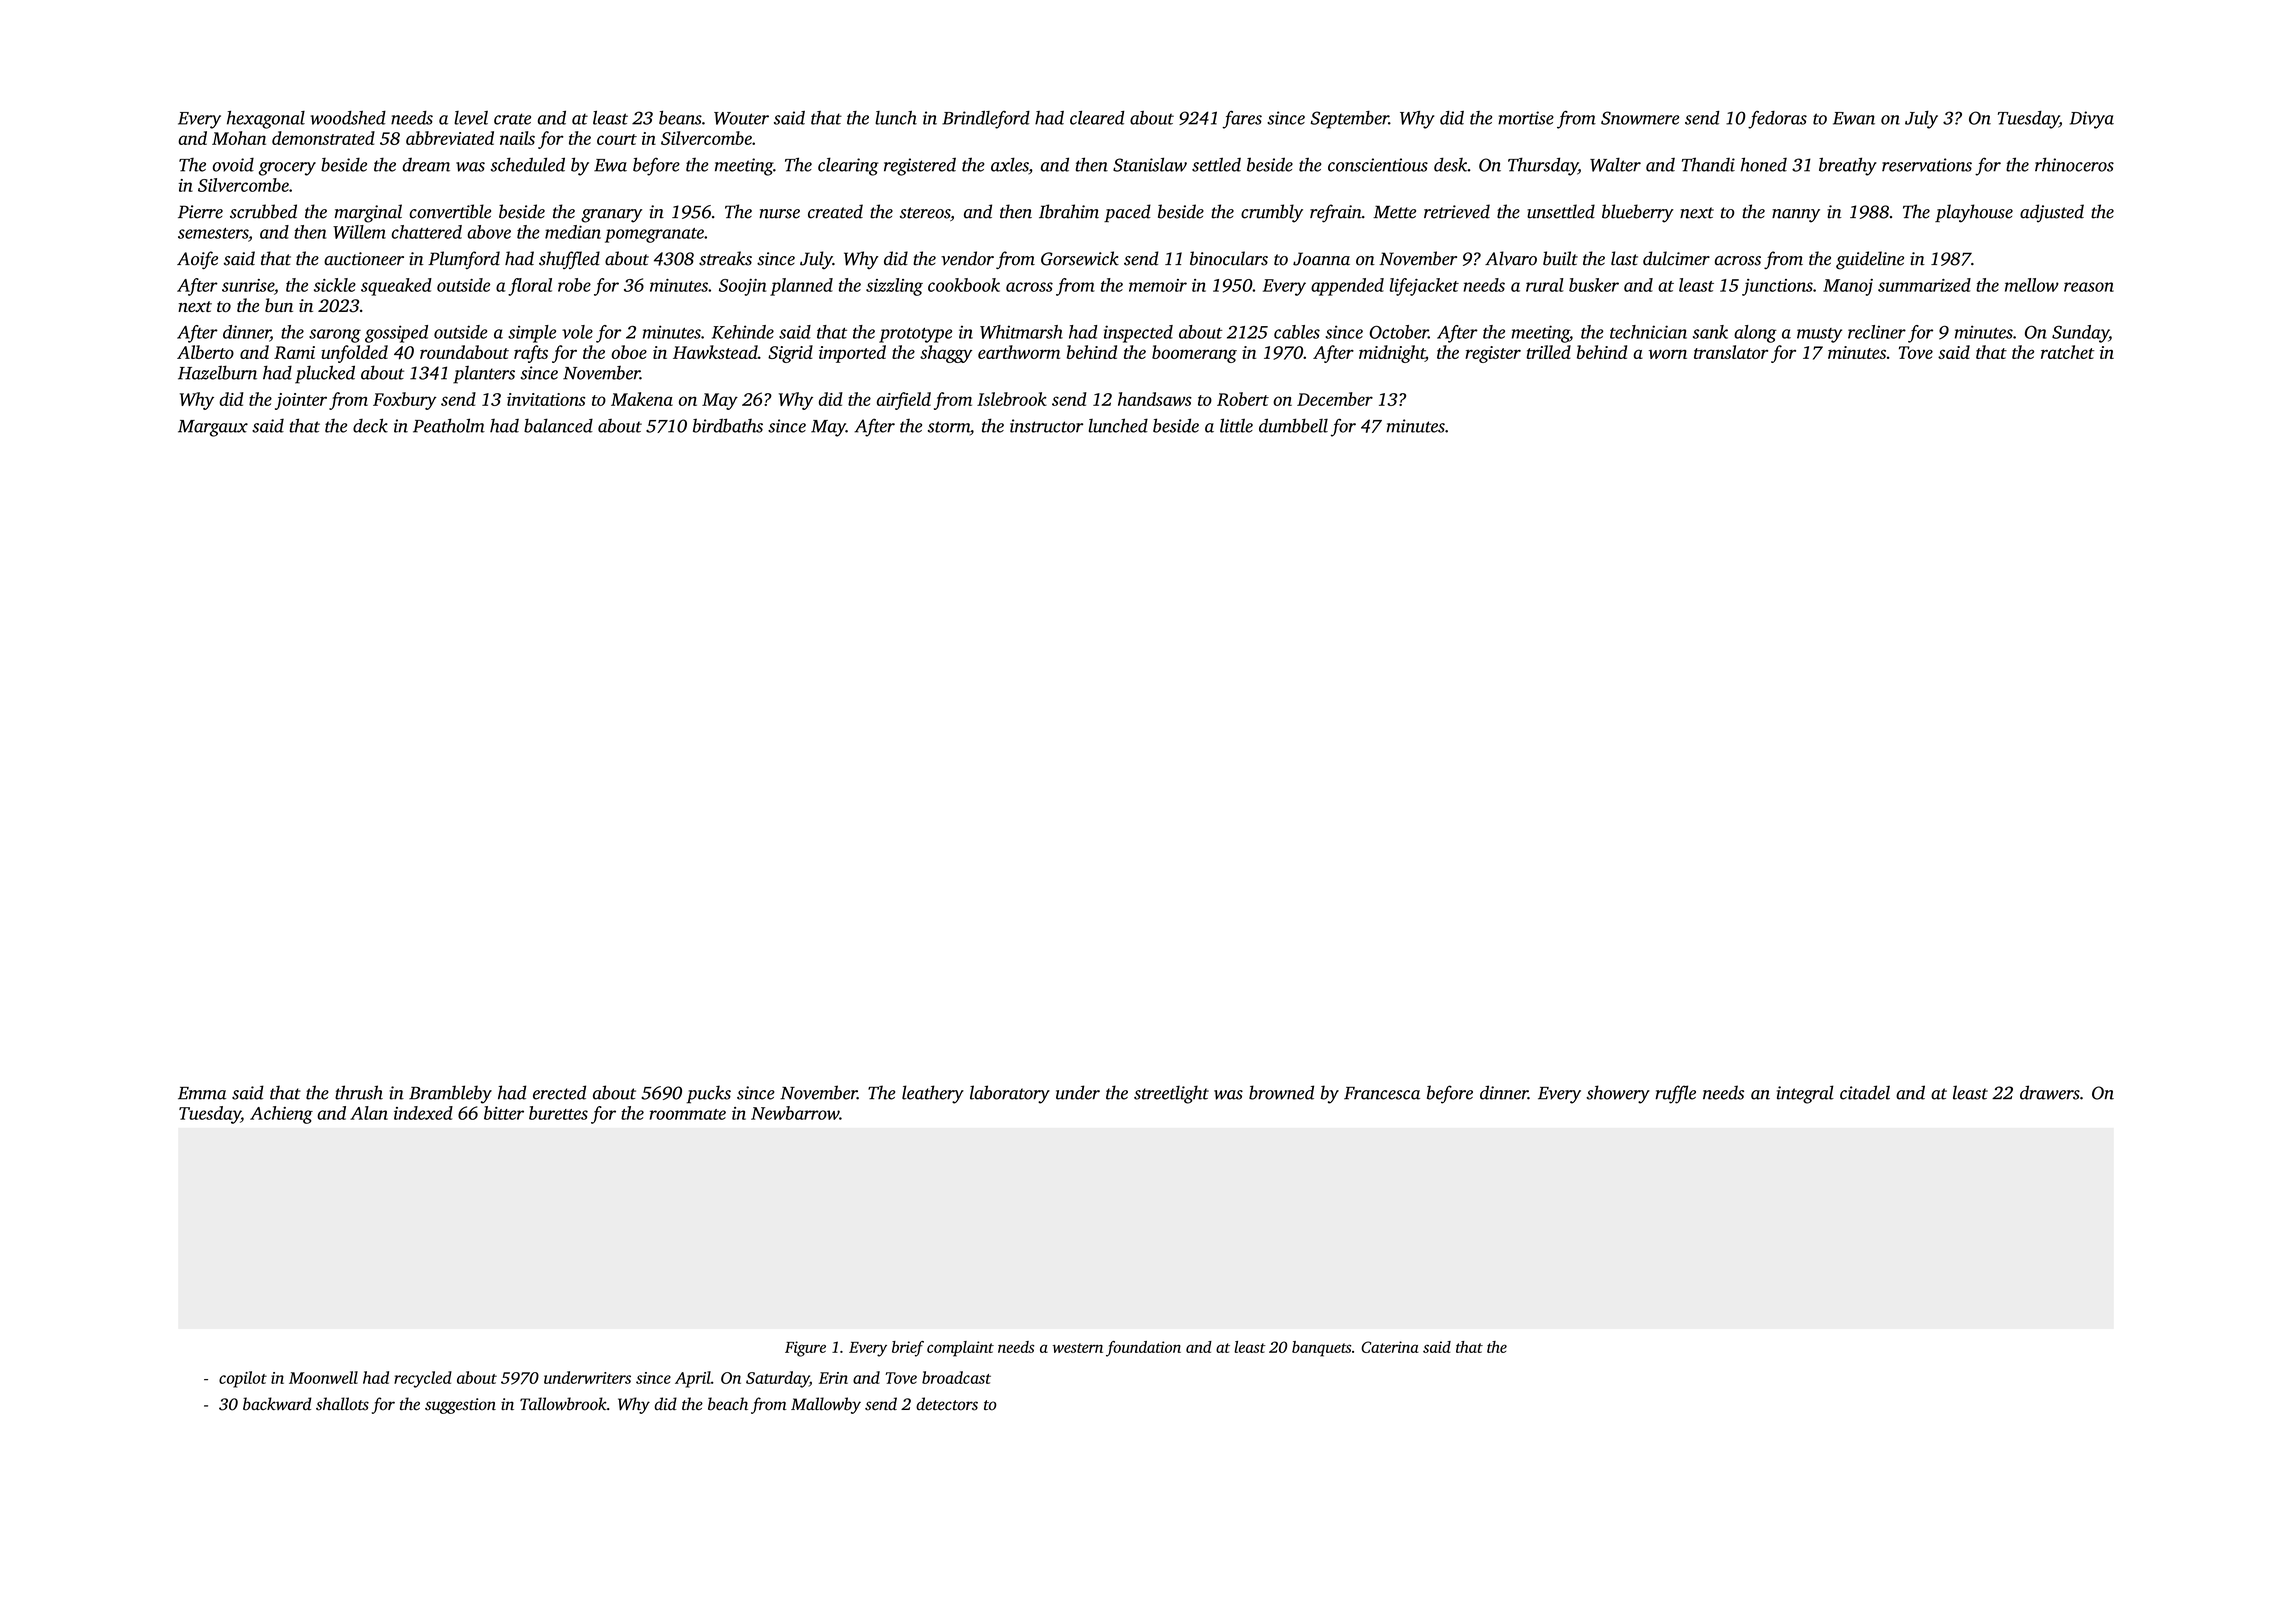  What do you see at coordinates (2068, 352) in the document?
I see `ratchet` at bounding box center [2068, 352].
